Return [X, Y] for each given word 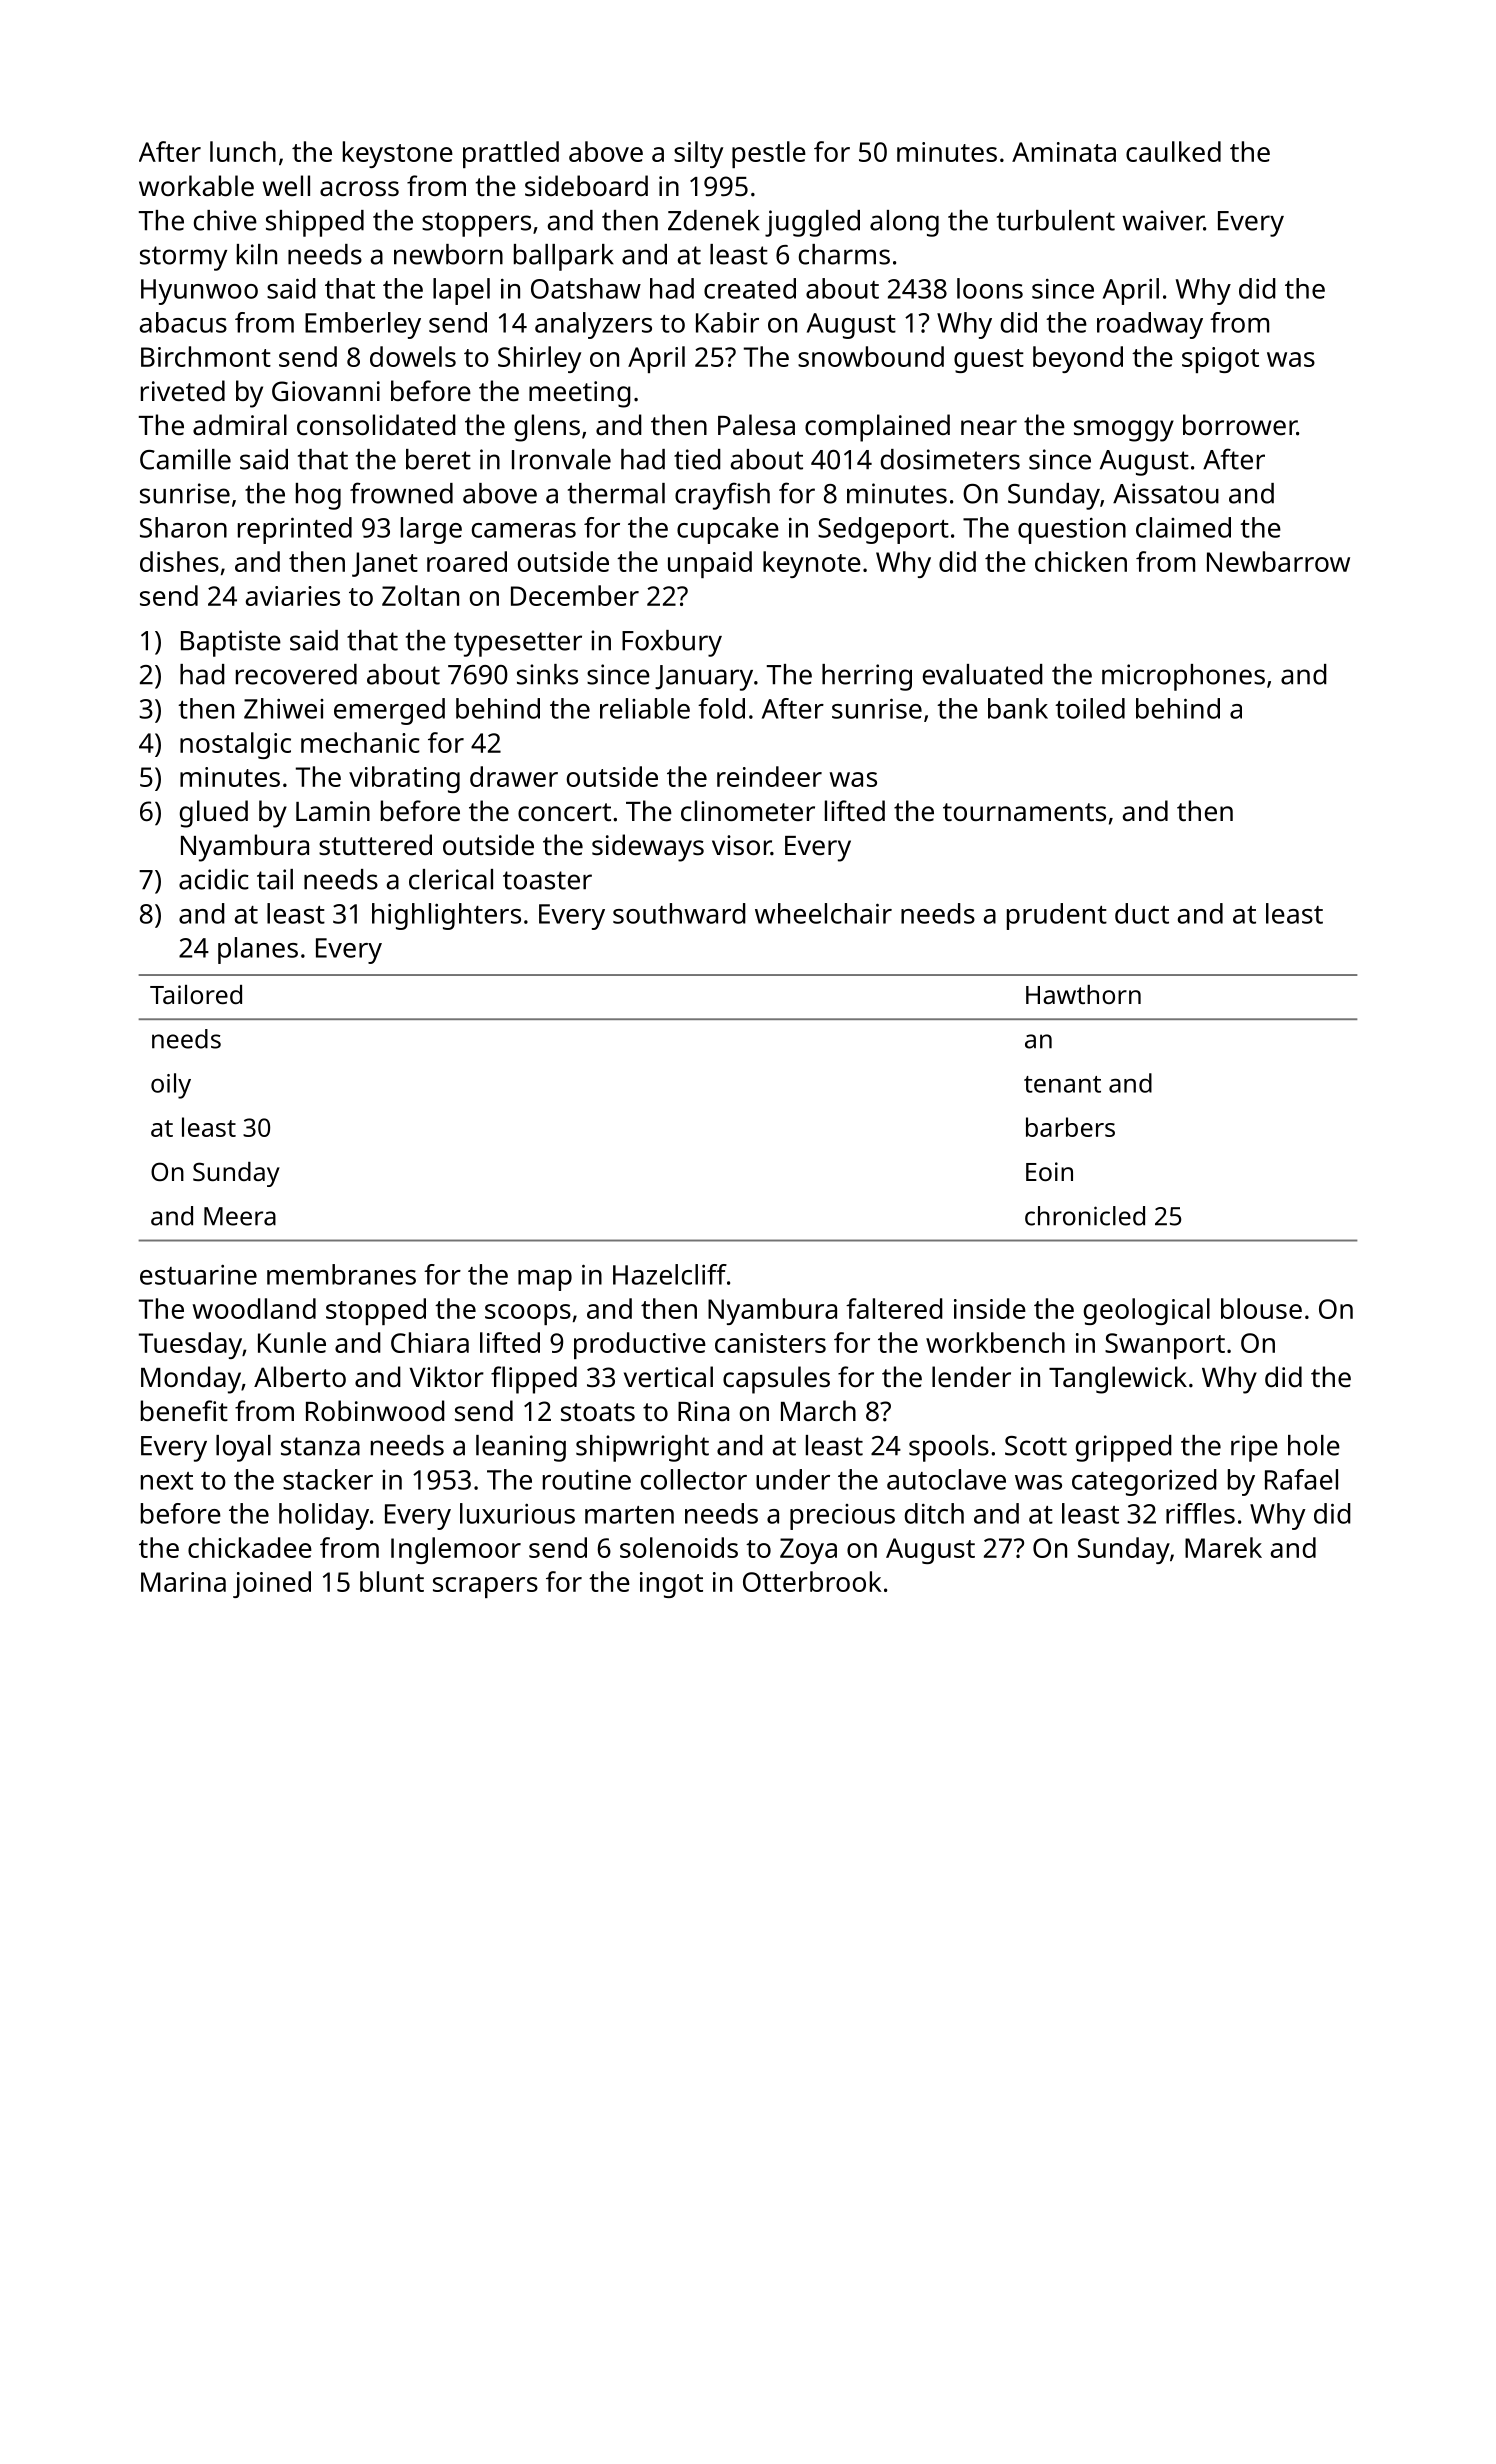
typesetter [518, 644]
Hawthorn [1083, 994]
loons [990, 288]
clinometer [748, 810]
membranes [341, 1274]
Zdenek [714, 220]
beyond [1078, 359]
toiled [1090, 708]
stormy [183, 258]
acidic [214, 879]
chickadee [250, 1547]
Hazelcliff [670, 1274]
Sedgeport [883, 530]
